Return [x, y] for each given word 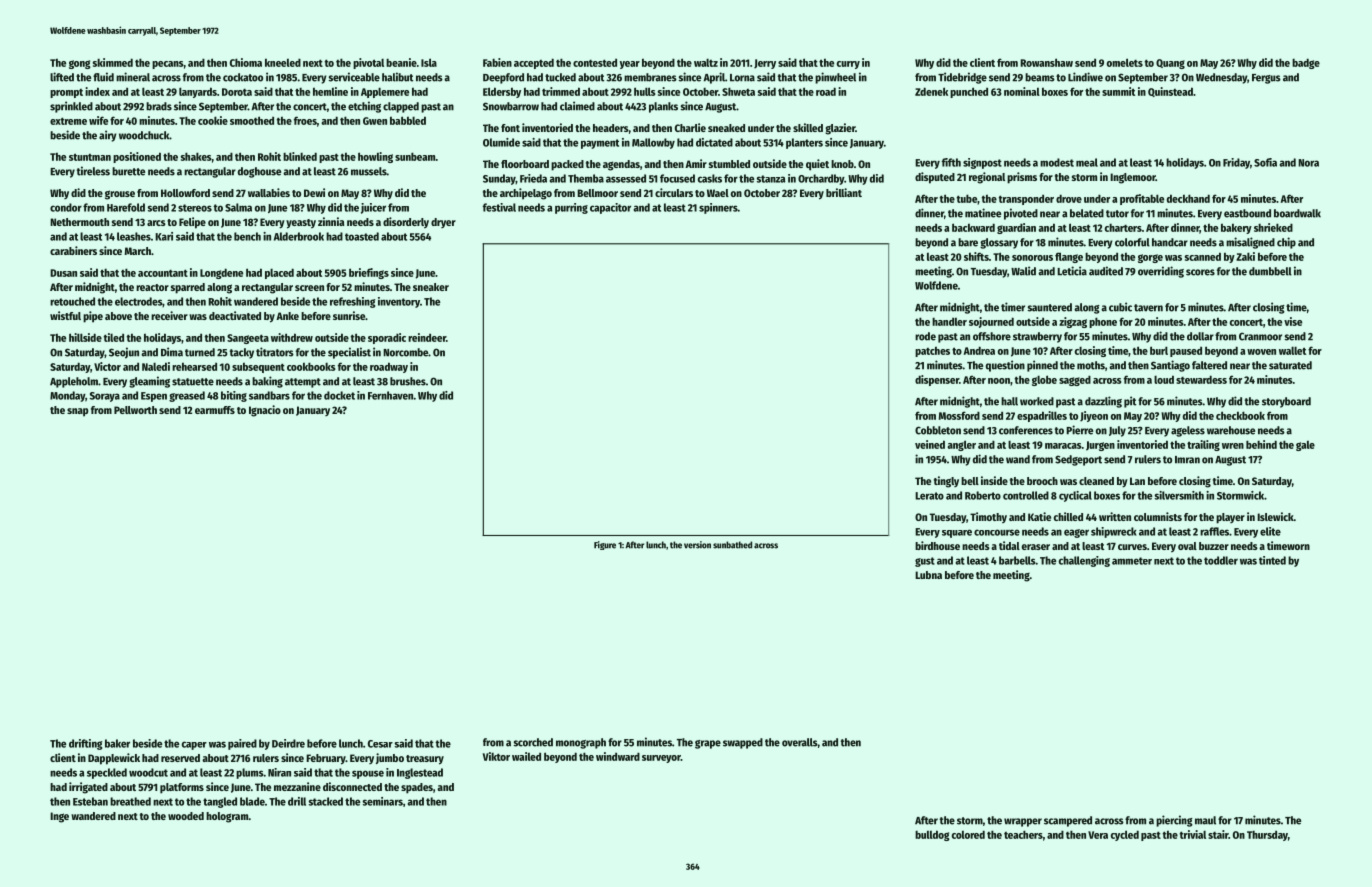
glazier [840, 129]
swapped [743, 743]
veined [930, 444]
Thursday [1267, 836]
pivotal [368, 63]
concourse [997, 532]
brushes [408, 381]
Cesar [380, 744]
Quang [1170, 64]
